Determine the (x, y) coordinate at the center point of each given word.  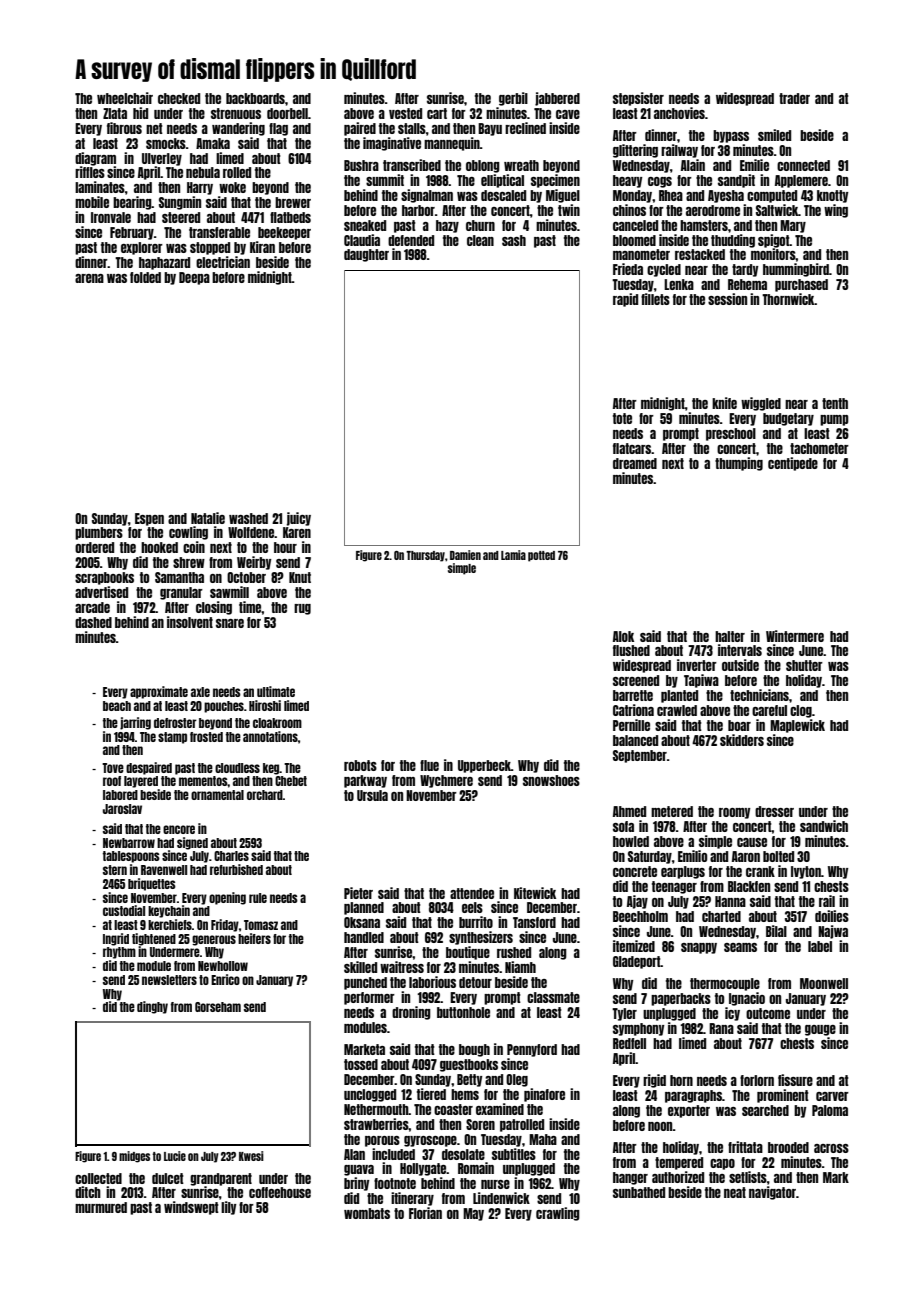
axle (200, 692)
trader (794, 98)
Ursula (372, 795)
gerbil (513, 99)
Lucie (175, 1156)
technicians (759, 695)
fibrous (124, 128)
